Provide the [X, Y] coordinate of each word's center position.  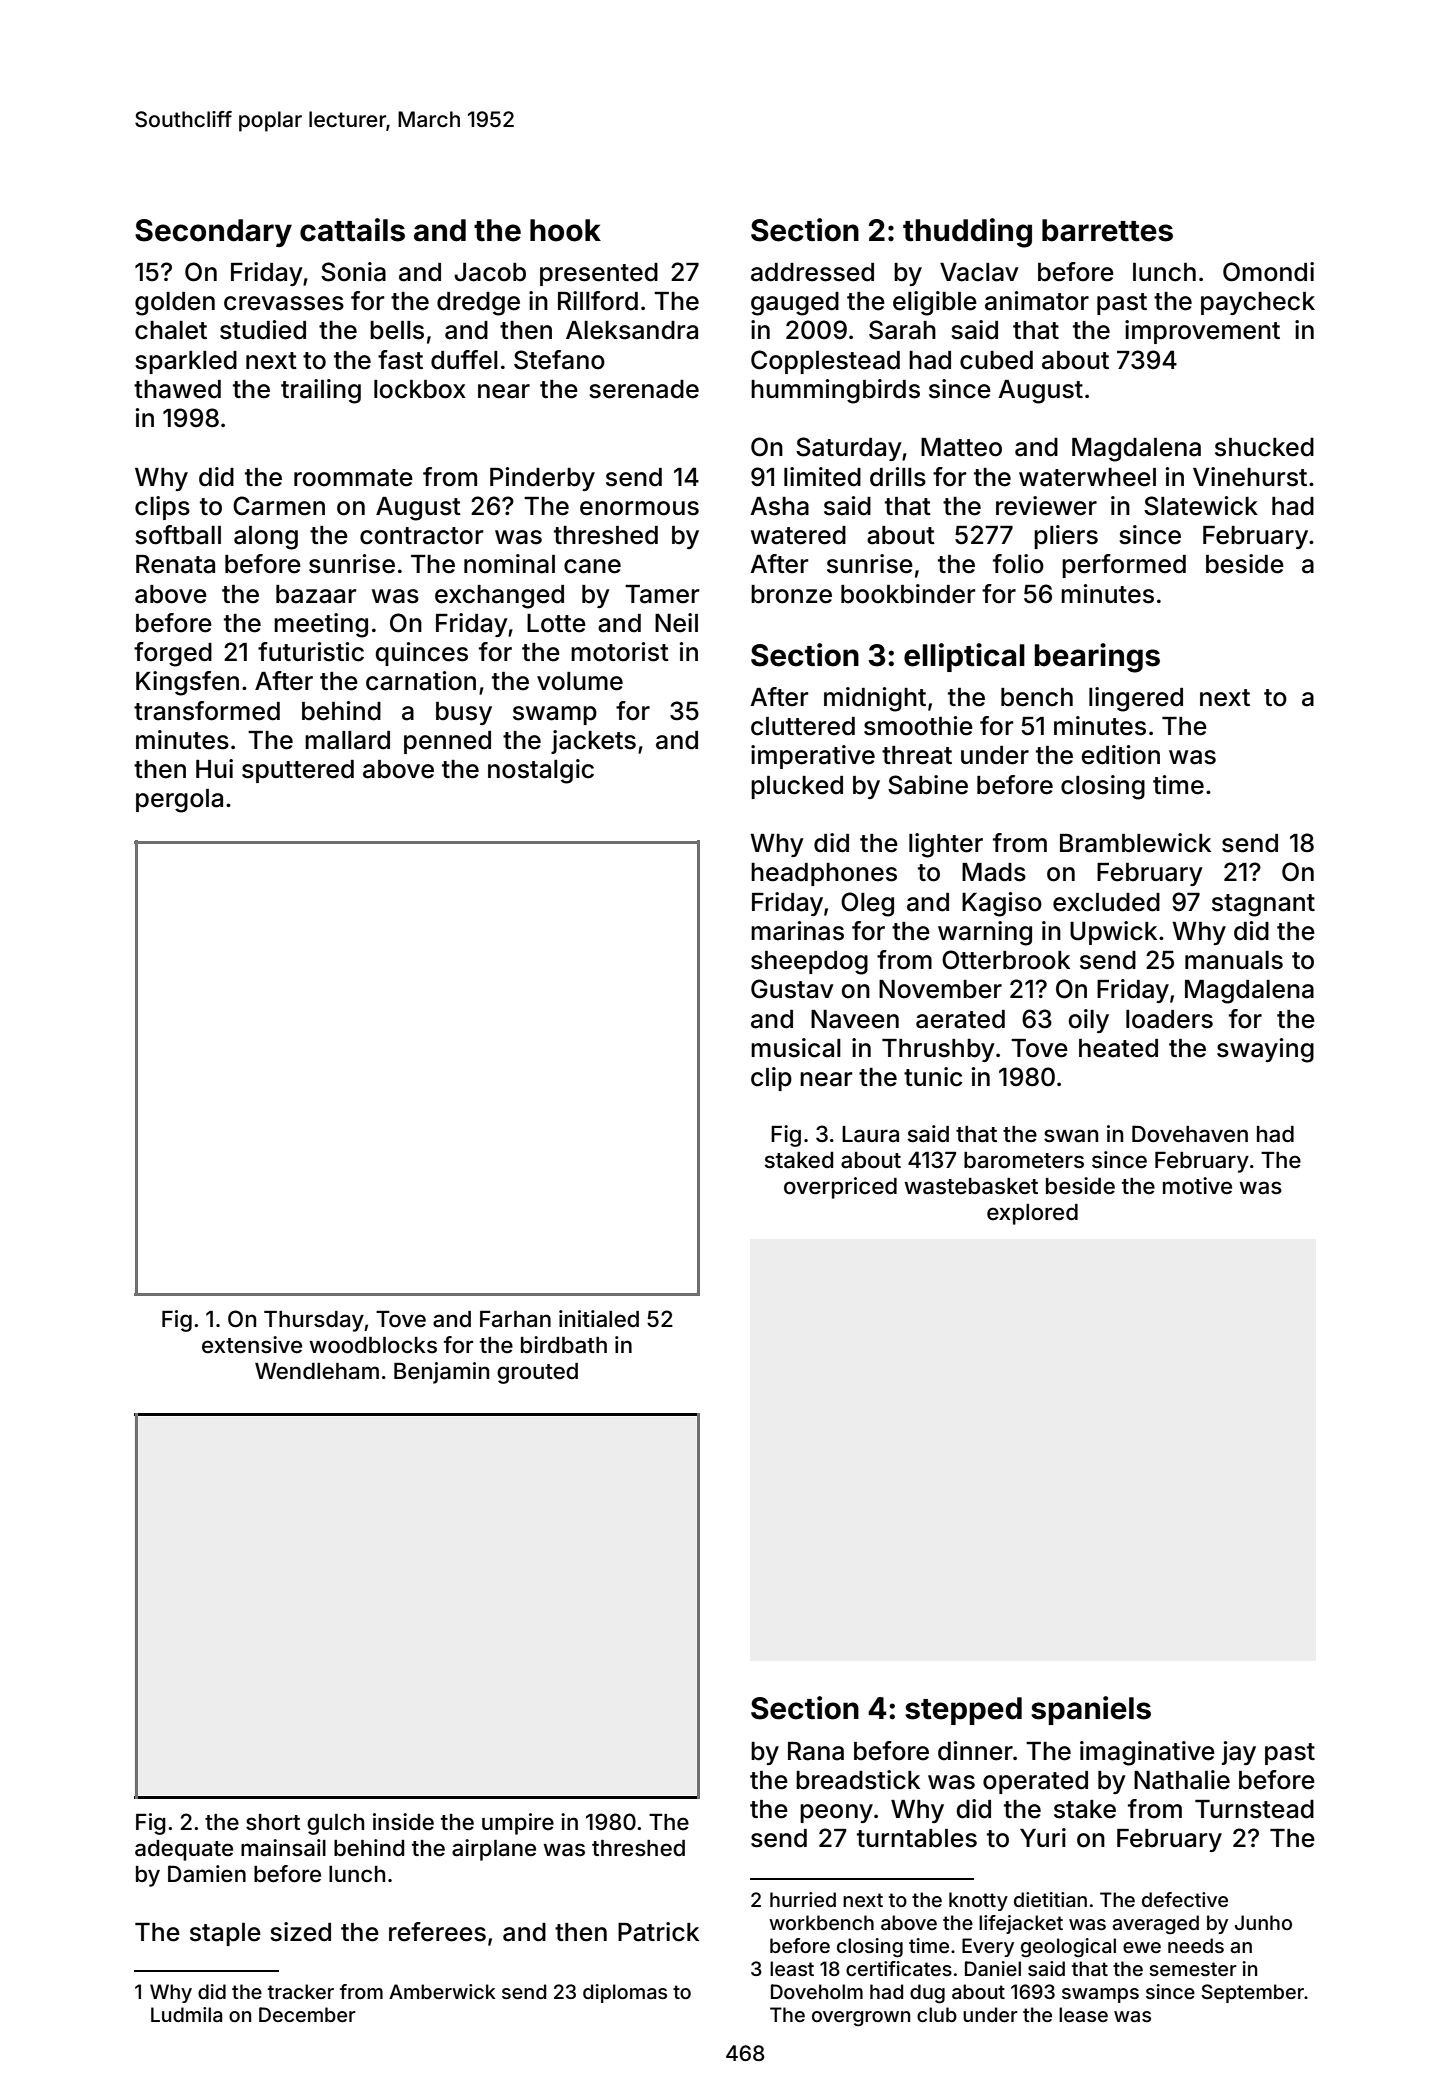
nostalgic [541, 771]
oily [1089, 1021]
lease [1083, 2014]
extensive [252, 1345]
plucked [797, 787]
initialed [599, 1319]
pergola [179, 801]
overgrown [861, 2019]
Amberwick [442, 1991]
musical [796, 1048]
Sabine [928, 785]
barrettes [1107, 230]
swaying [1265, 1050]
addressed [812, 272]
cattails [352, 230]
